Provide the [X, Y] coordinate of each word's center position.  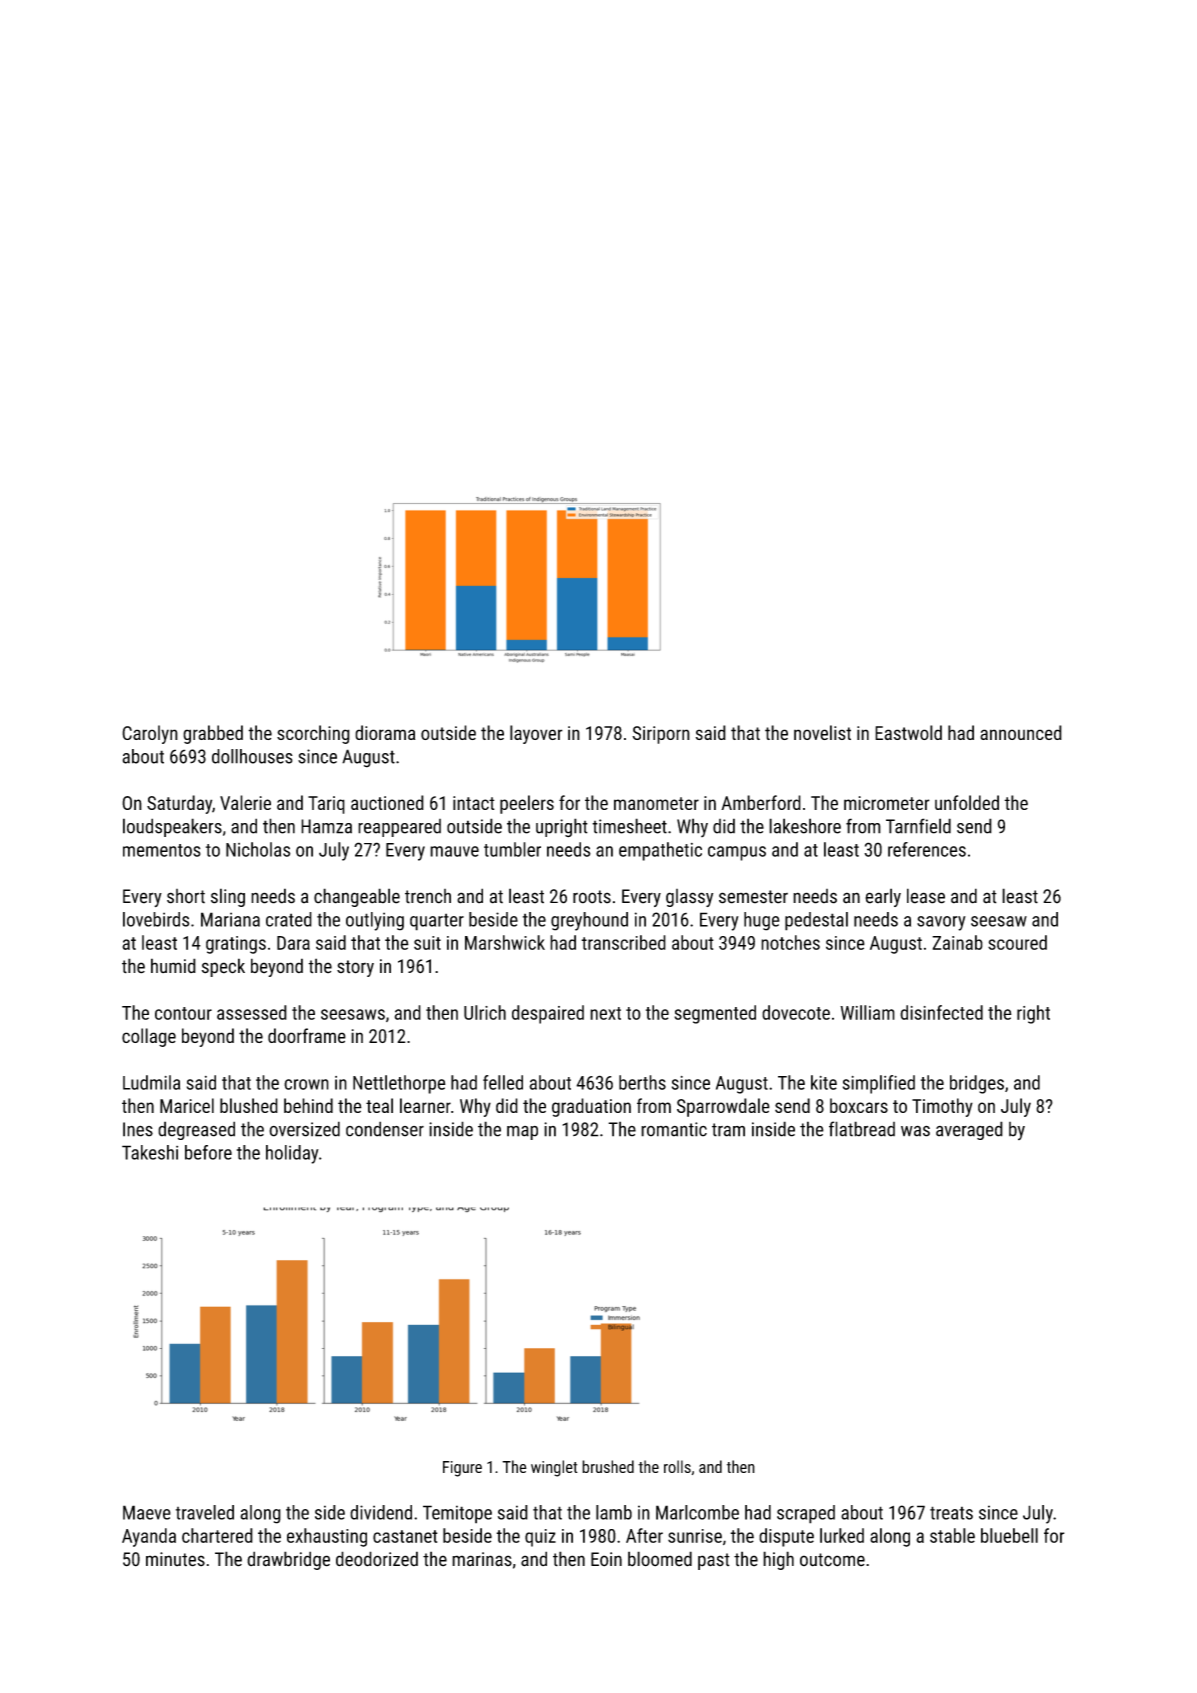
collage [149, 1037]
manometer [656, 803]
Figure [462, 1469]
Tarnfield [918, 826]
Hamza [326, 826]
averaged [969, 1130]
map [522, 1133]
